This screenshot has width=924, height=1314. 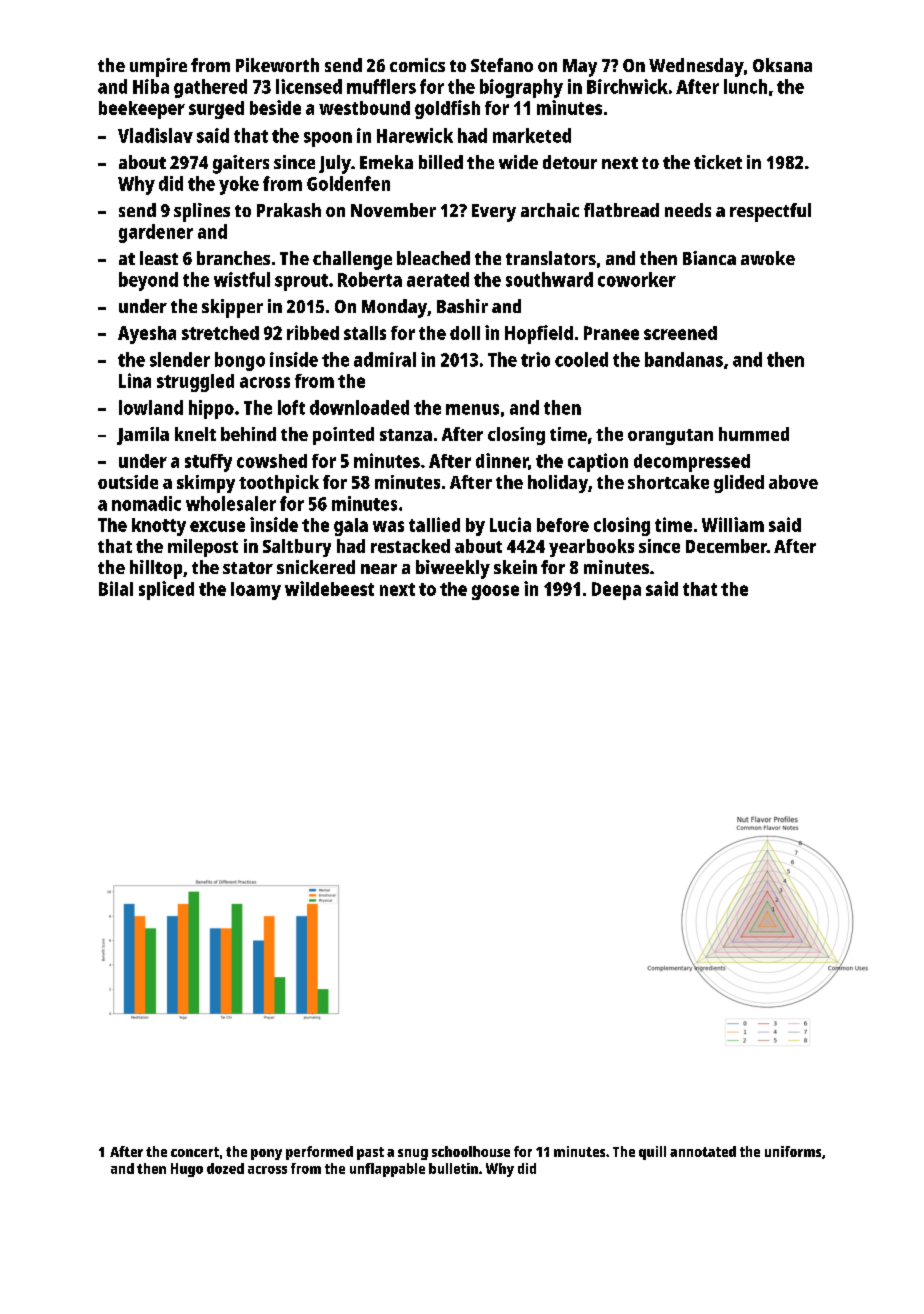 I want to click on Deepa, so click(x=616, y=591).
